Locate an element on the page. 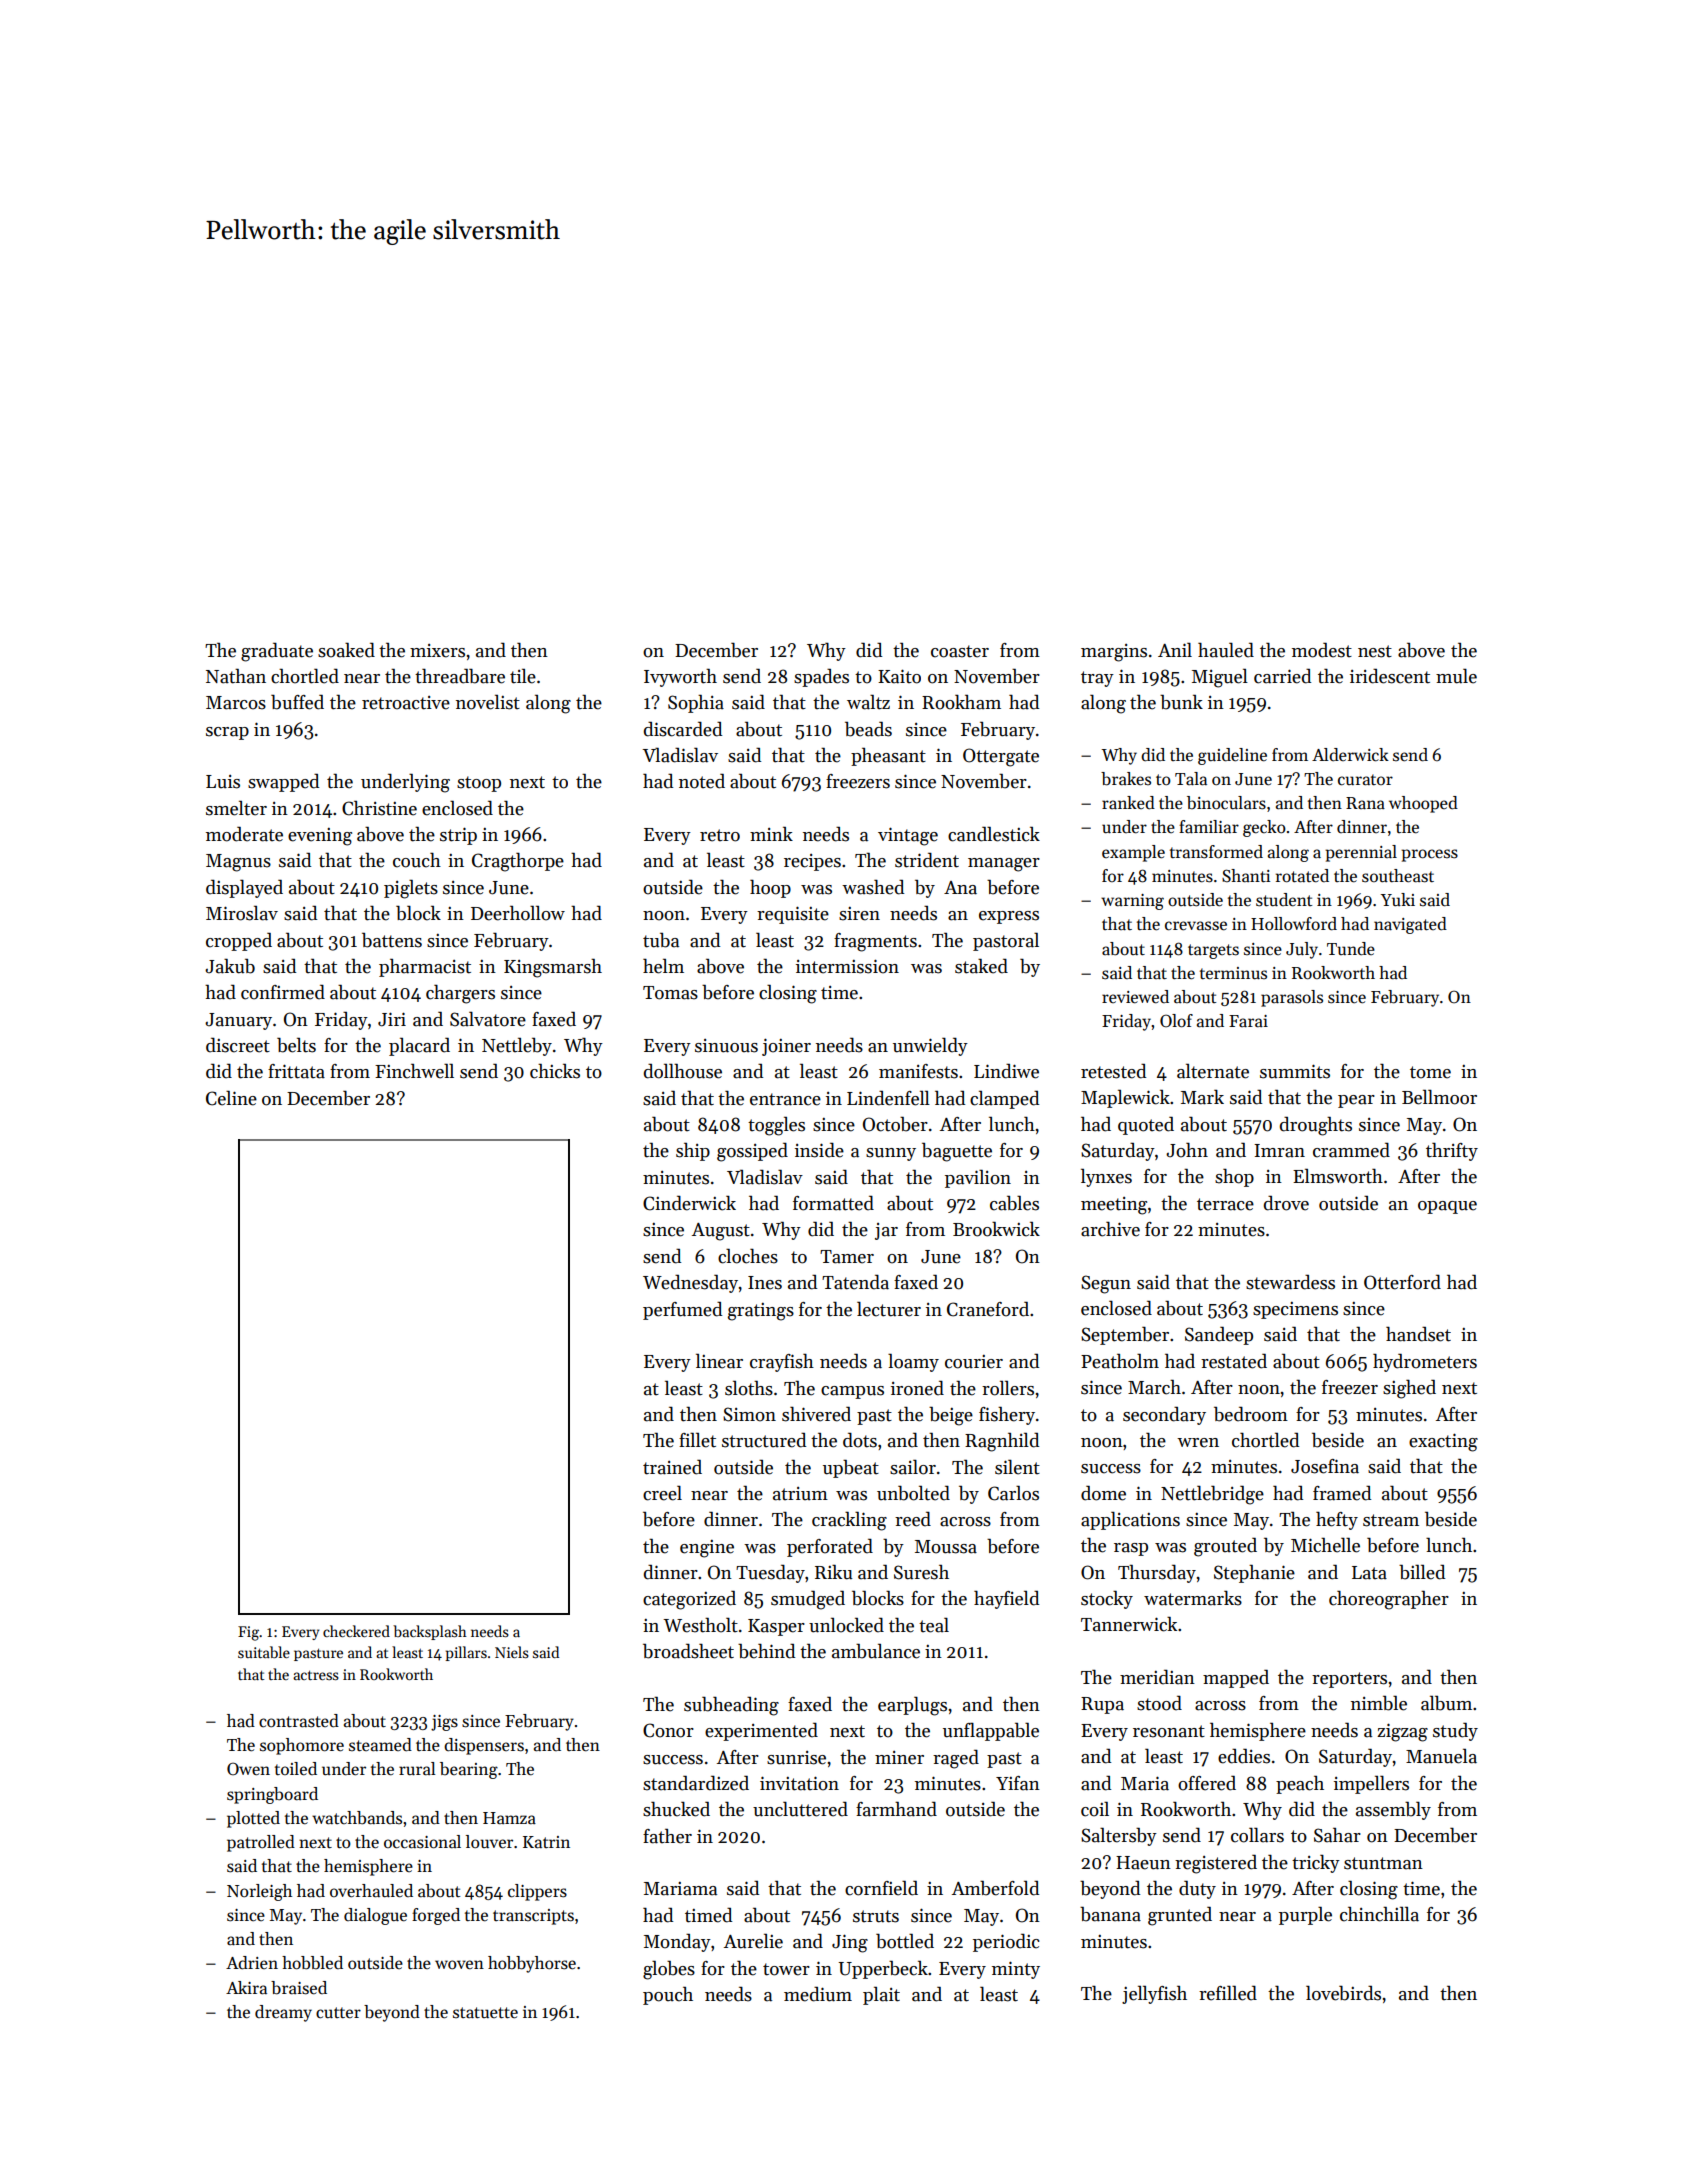 The image size is (1683, 2178). Ivyworth is located at coordinates (680, 677).
